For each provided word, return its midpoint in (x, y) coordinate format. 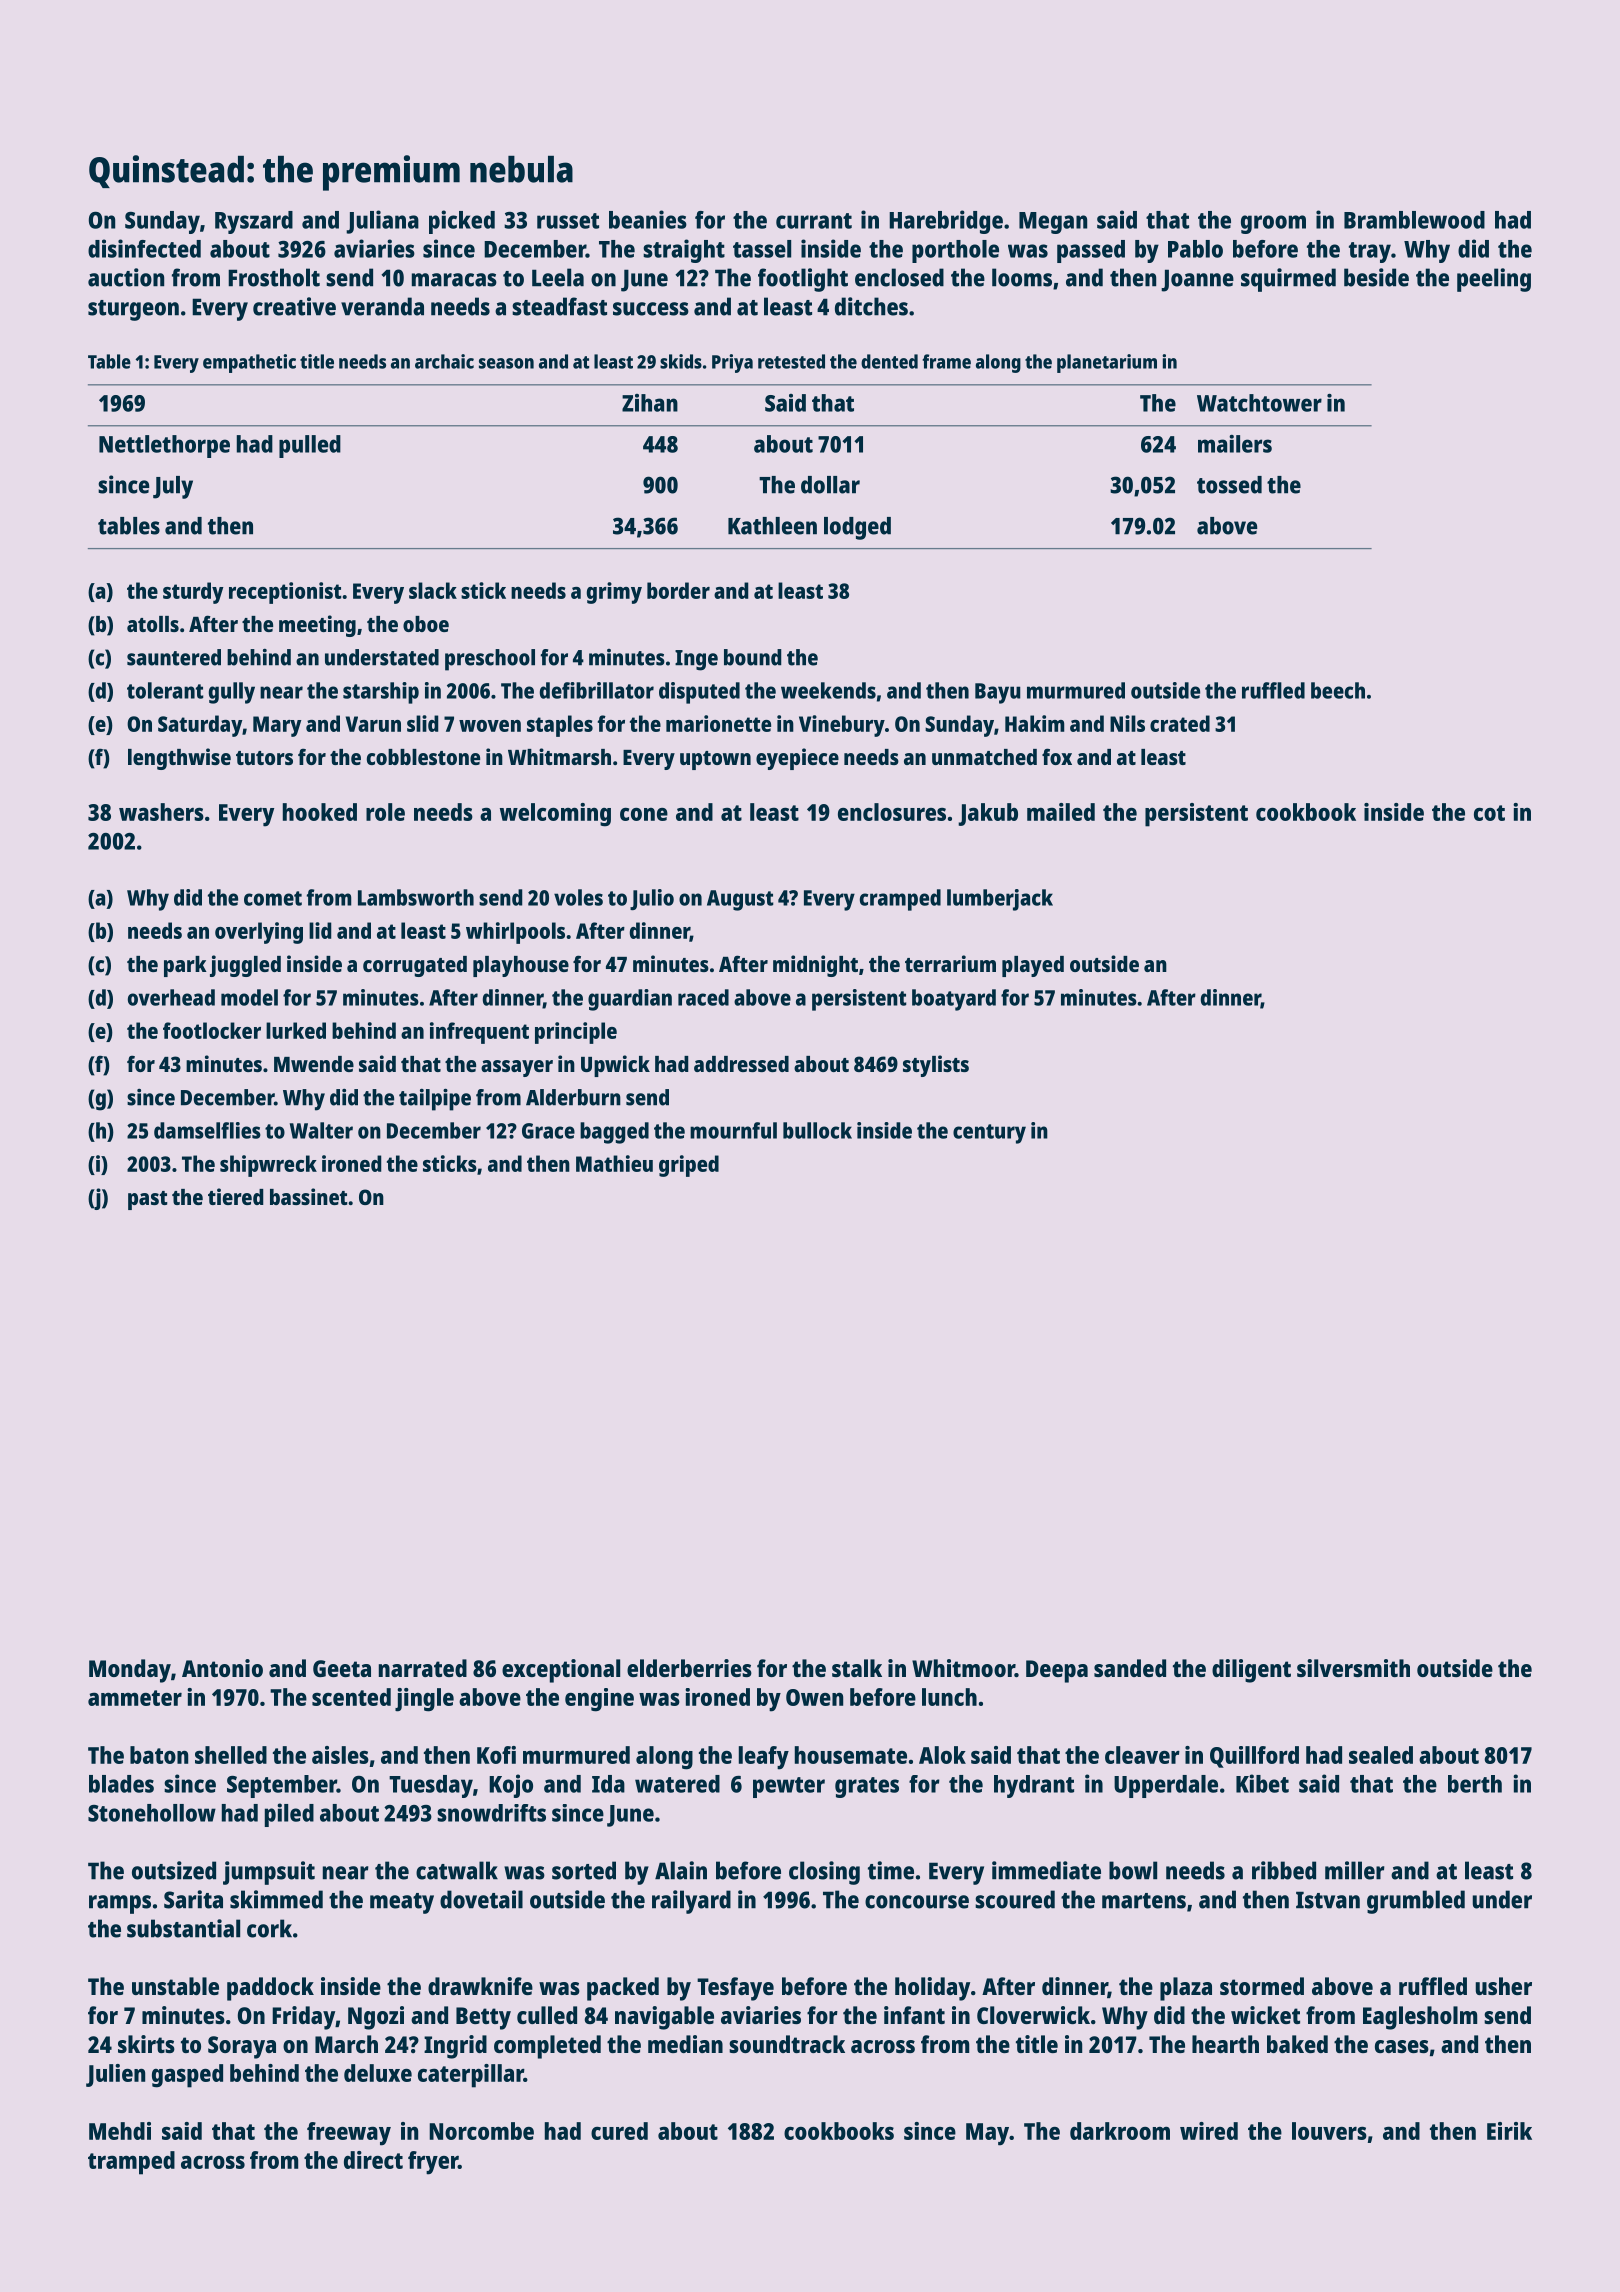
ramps (120, 1904)
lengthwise (179, 759)
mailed (1061, 812)
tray (1370, 252)
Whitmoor (963, 1668)
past (148, 1200)
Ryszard (254, 222)
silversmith (1353, 1668)
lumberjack (1000, 900)
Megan (1053, 223)
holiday (932, 1989)
